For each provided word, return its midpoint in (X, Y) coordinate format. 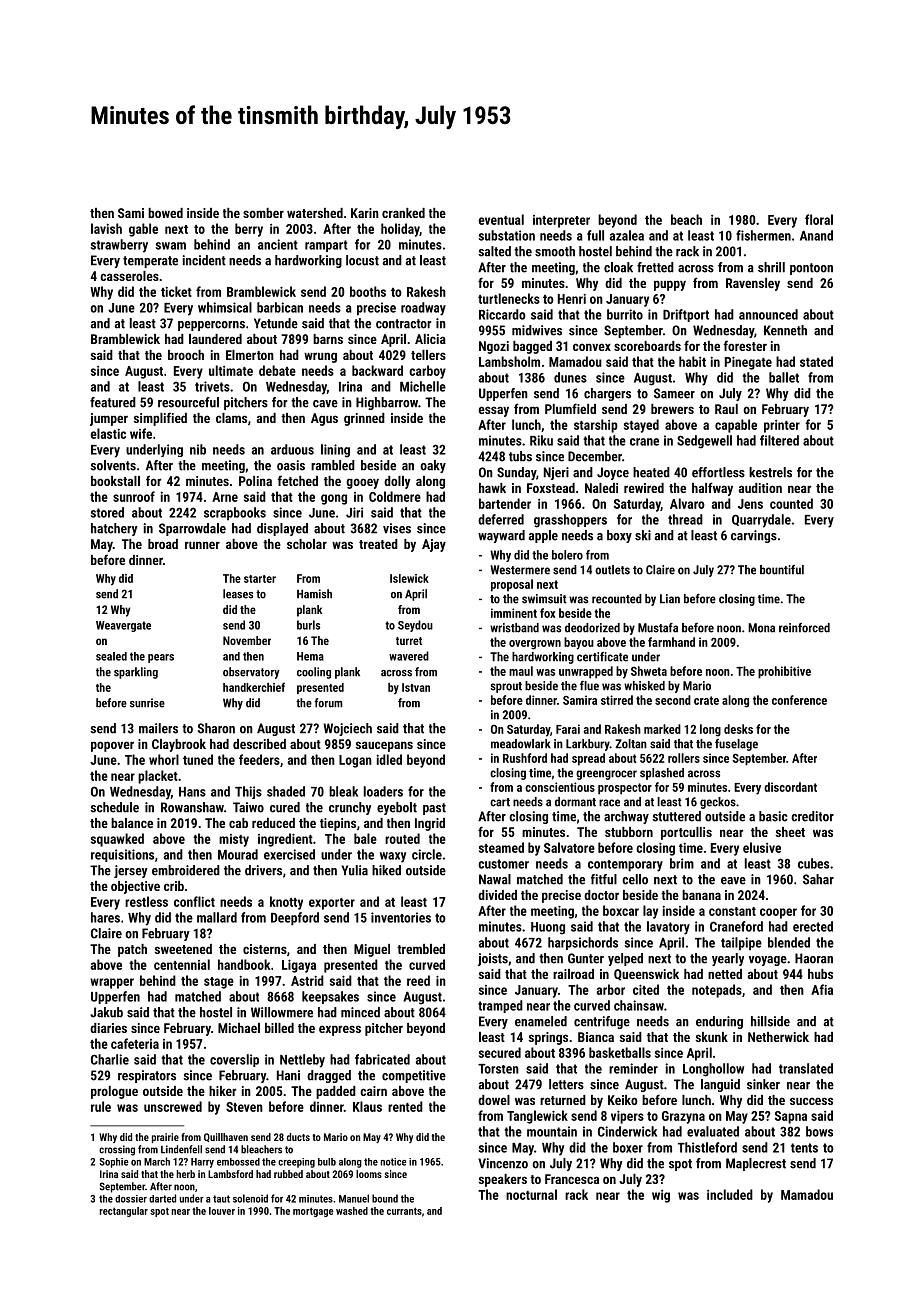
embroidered (186, 870)
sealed (111, 656)
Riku (541, 440)
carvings (754, 536)
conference (799, 700)
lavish (106, 228)
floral (819, 219)
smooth (555, 251)
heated (651, 472)
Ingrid (430, 824)
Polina (255, 481)
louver (222, 1211)
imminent (514, 613)
